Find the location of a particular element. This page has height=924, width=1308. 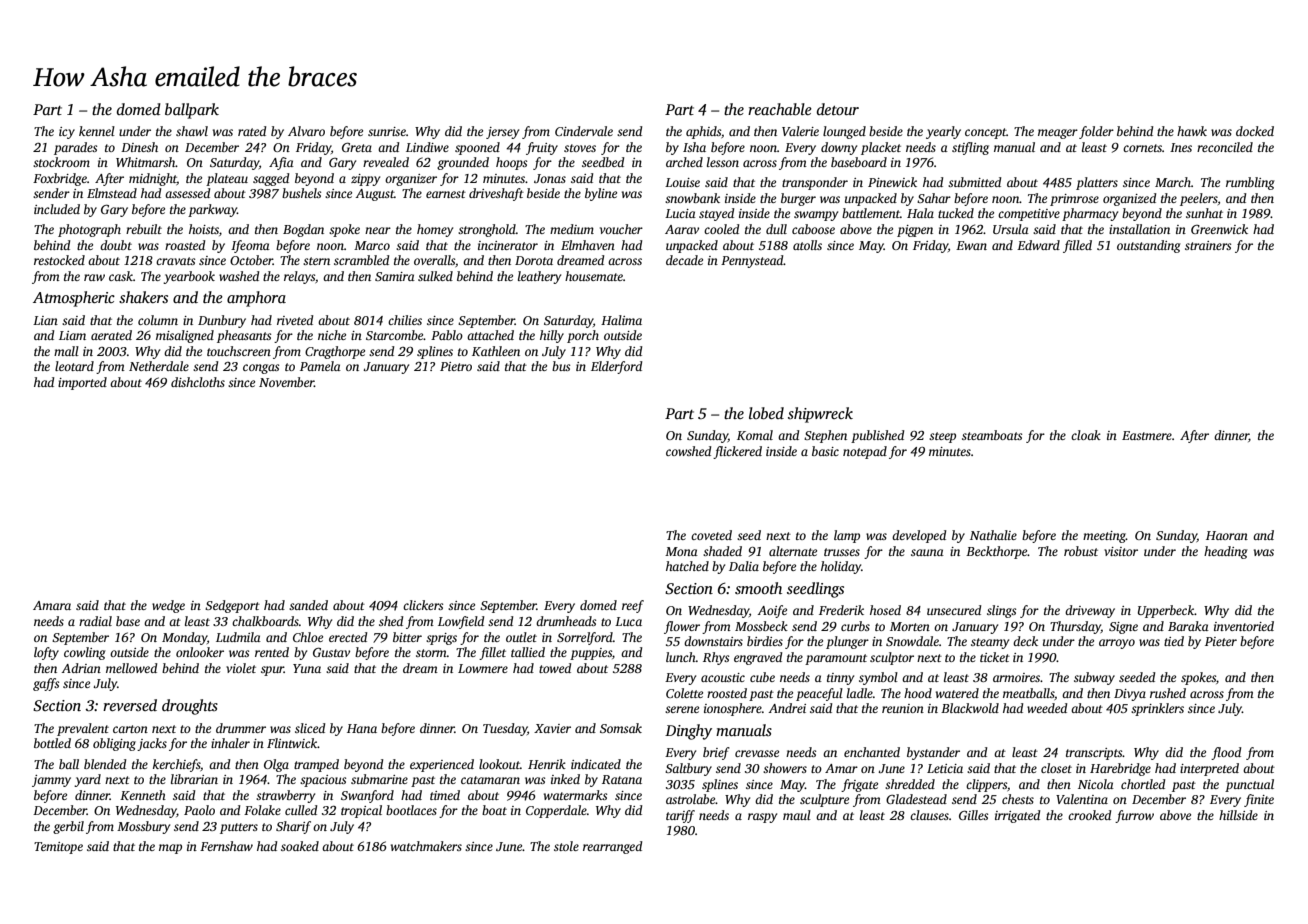

lamp is located at coordinates (847, 536).
